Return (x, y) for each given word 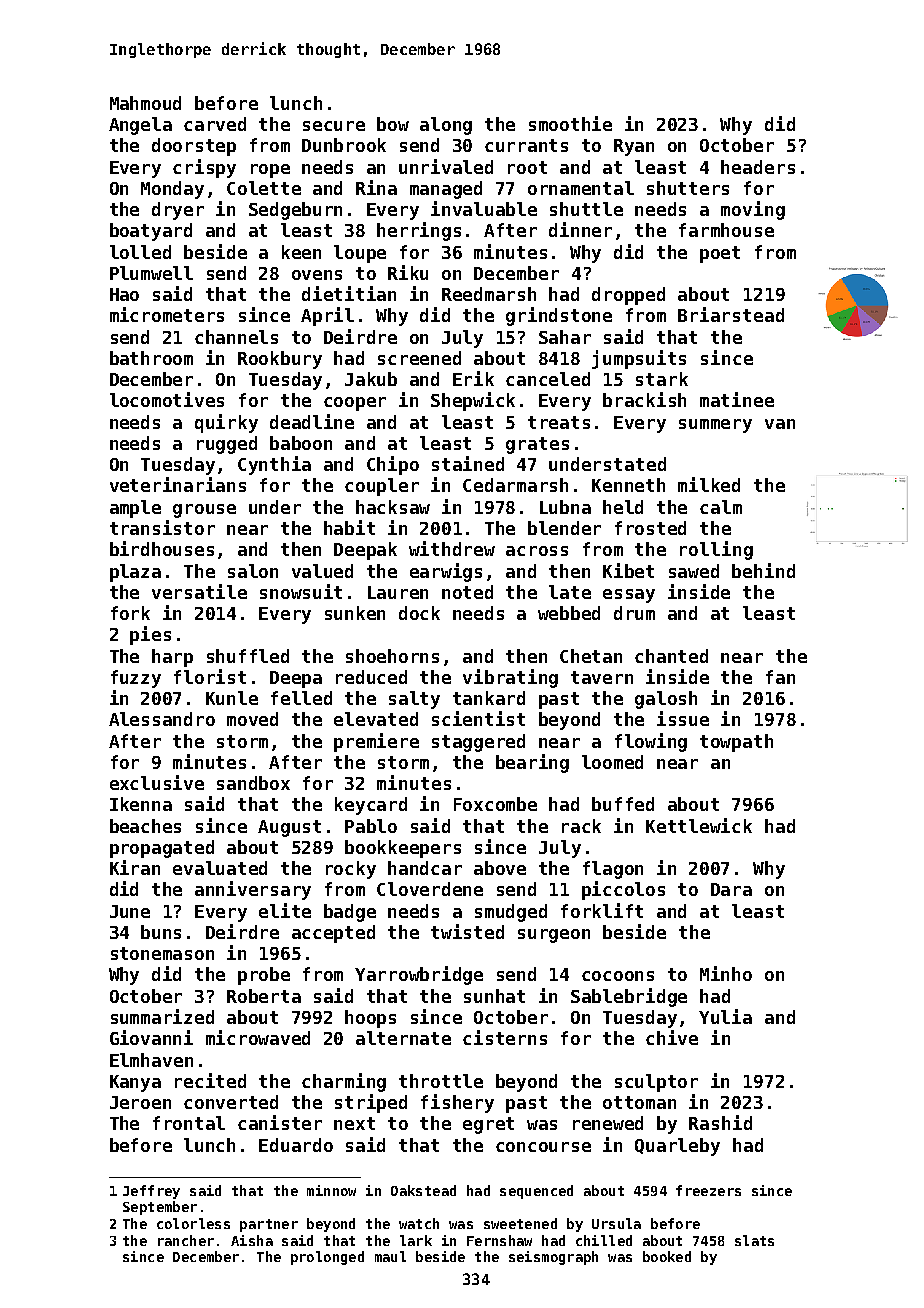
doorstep (194, 147)
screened (419, 358)
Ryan (634, 147)
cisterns (505, 1037)
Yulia (725, 1016)
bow (393, 124)
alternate (403, 1038)
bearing (532, 763)
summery (715, 426)
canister (280, 1122)
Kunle (232, 698)
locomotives (167, 399)
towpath (736, 743)
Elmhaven (151, 1060)
